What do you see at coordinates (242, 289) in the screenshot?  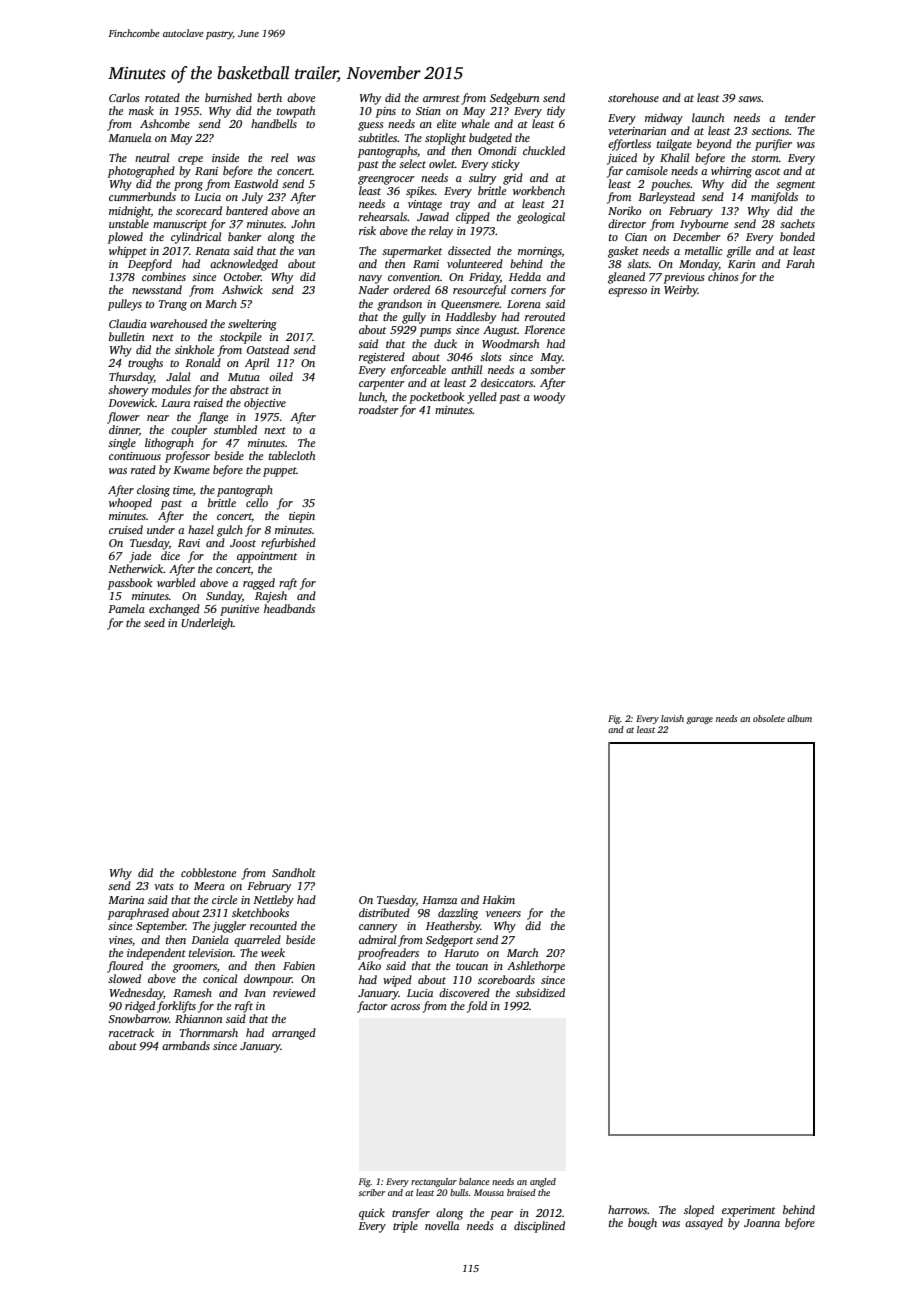 I see `Ashwick` at bounding box center [242, 289].
